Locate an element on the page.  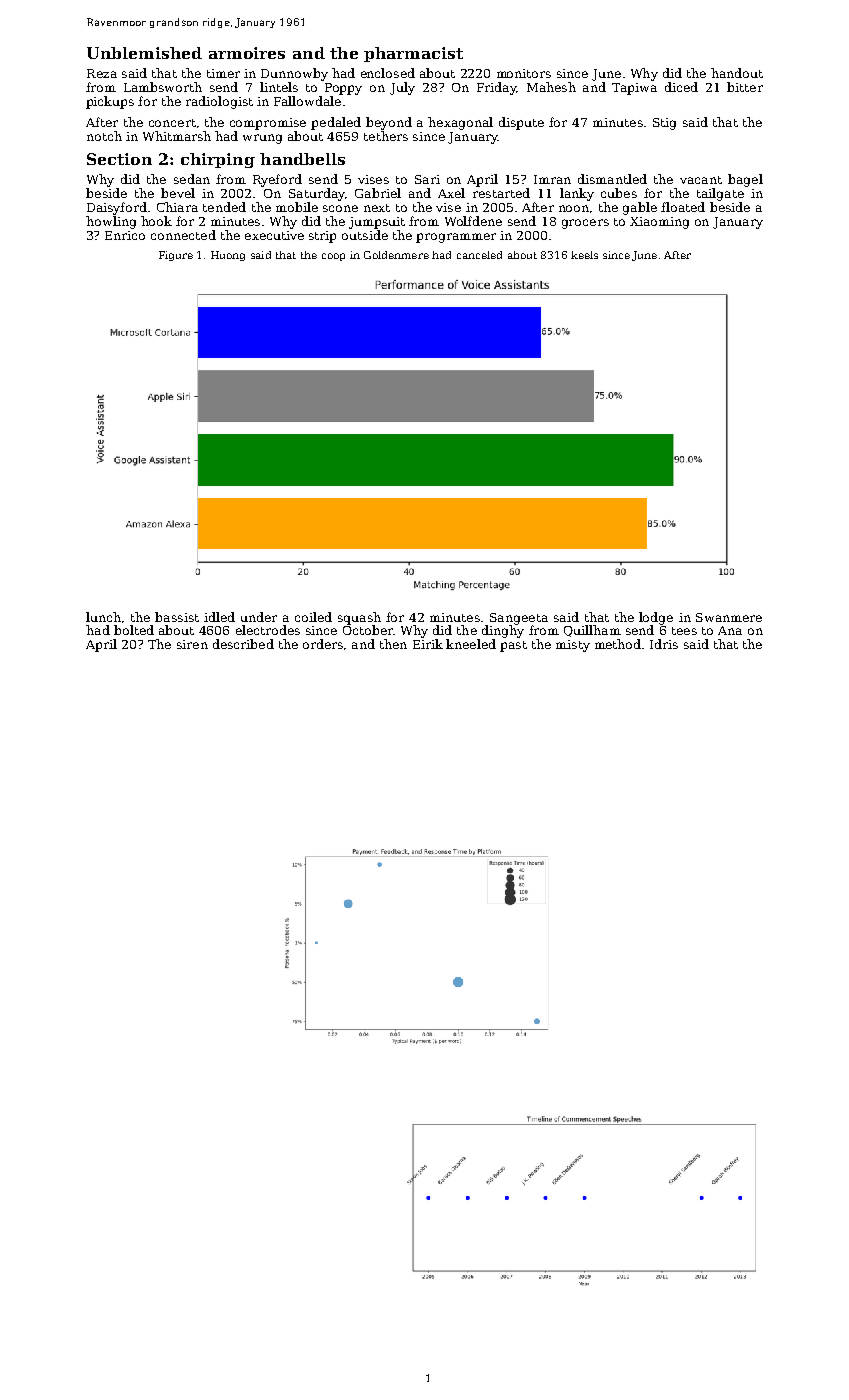
lodge is located at coordinates (656, 618).
